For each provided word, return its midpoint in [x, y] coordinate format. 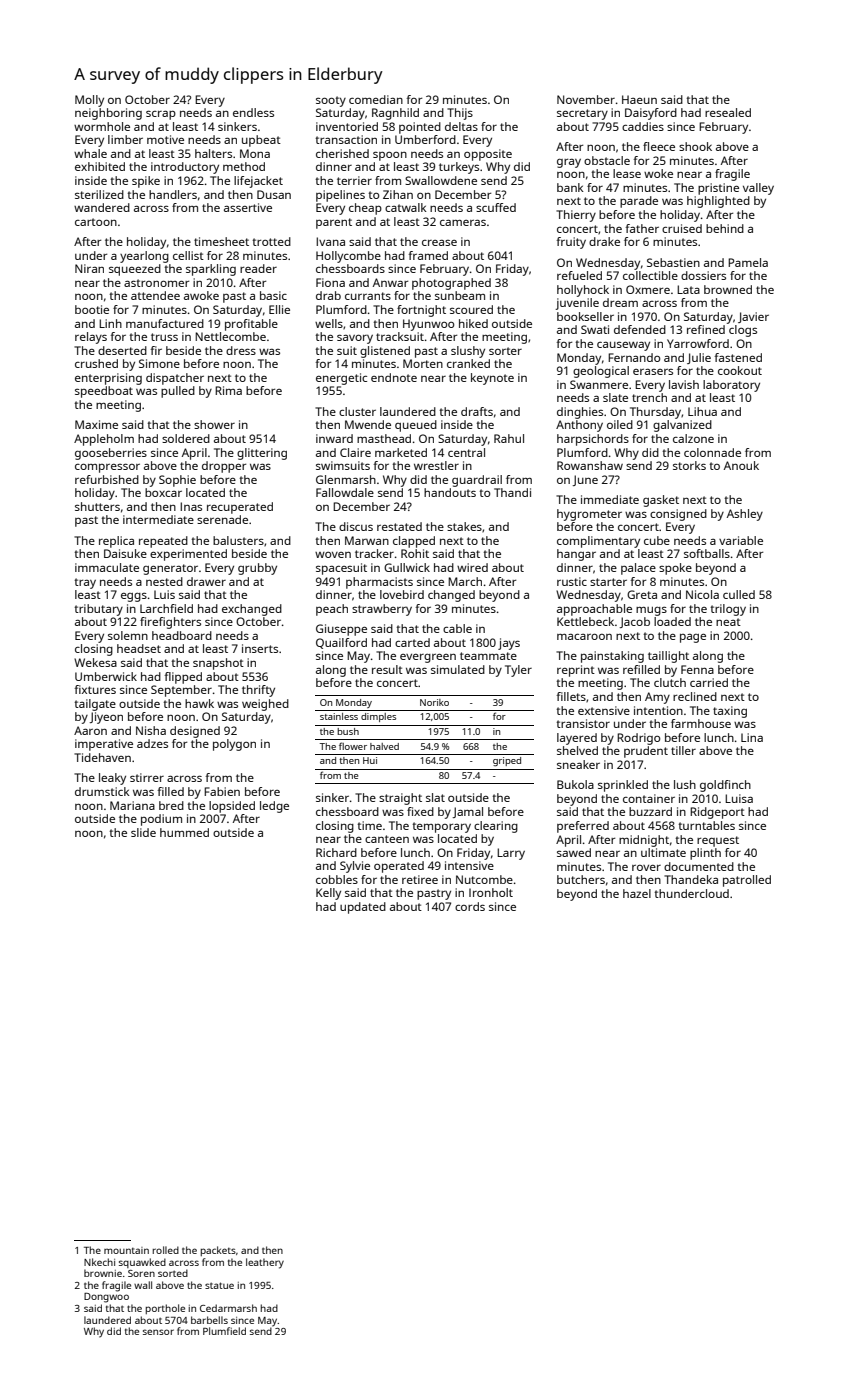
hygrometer [589, 515]
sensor [158, 1332]
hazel [637, 893]
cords [470, 906]
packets [218, 1251]
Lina [752, 737]
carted [412, 642]
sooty [331, 101]
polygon [234, 745]
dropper [224, 467]
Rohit [415, 553]
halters [213, 153]
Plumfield [224, 1331]
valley [758, 189]
